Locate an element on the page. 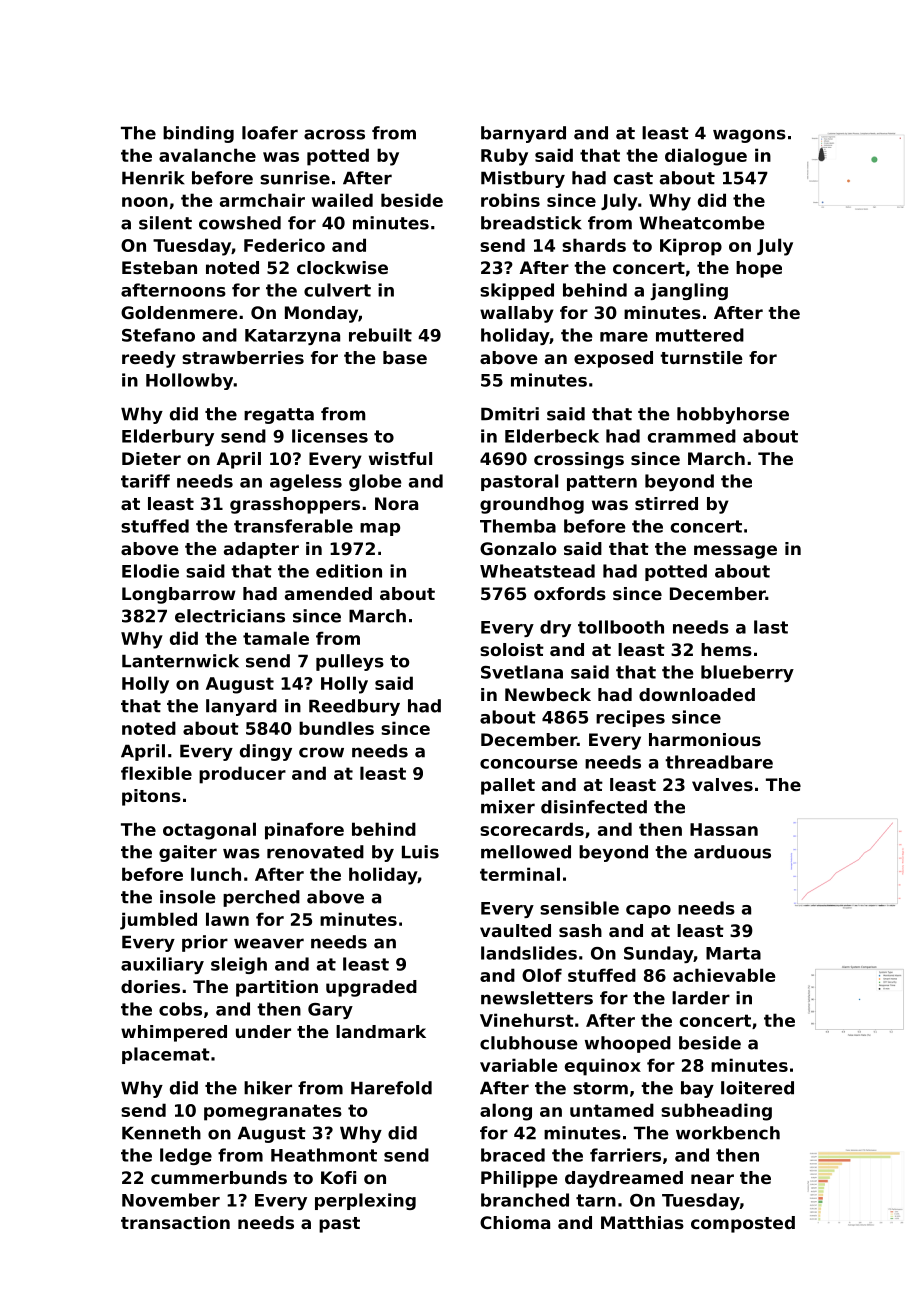 The height and width of the document is (1314, 924). base is located at coordinates (405, 357).
